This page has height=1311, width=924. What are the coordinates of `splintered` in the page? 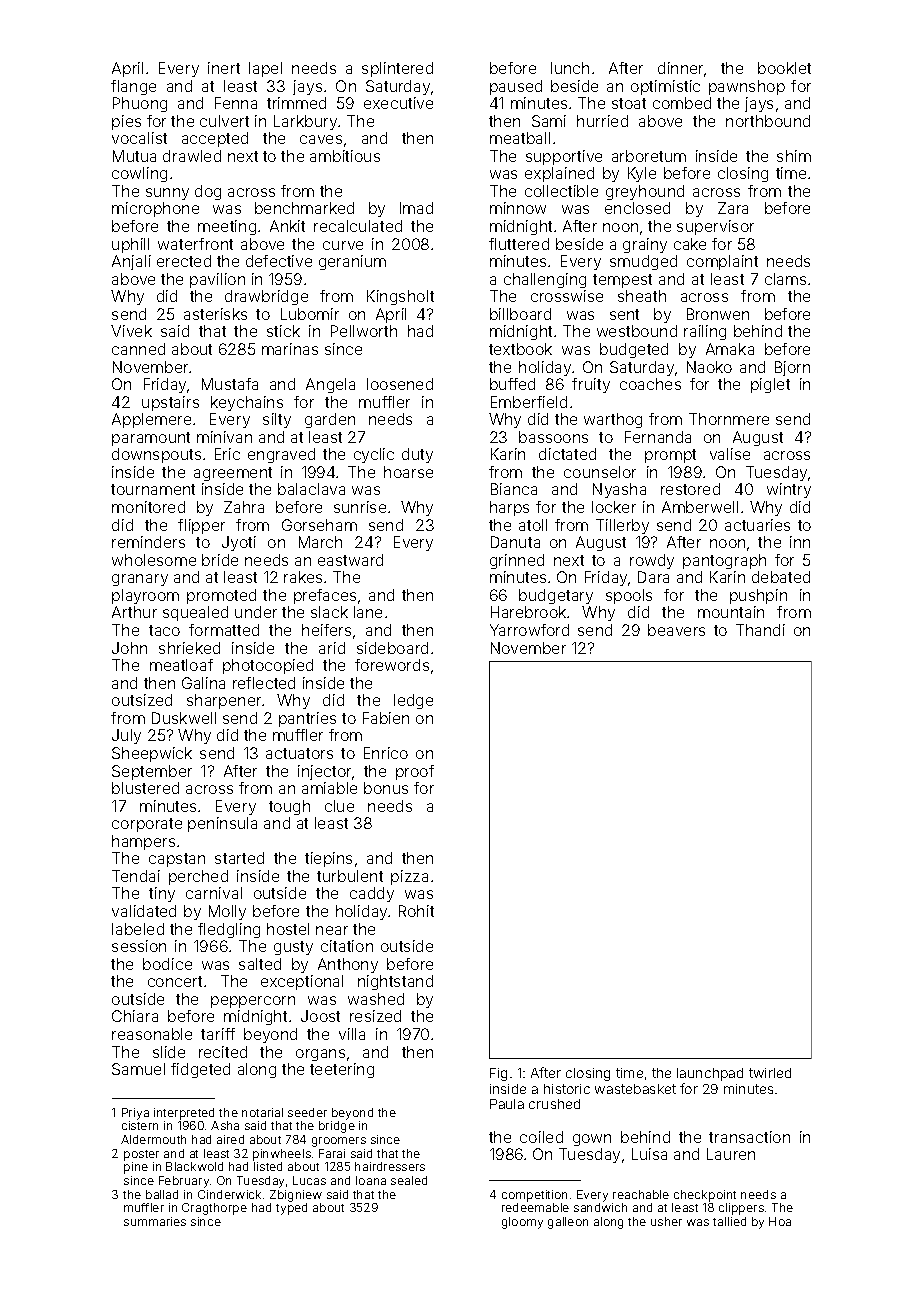 It's located at (397, 69).
